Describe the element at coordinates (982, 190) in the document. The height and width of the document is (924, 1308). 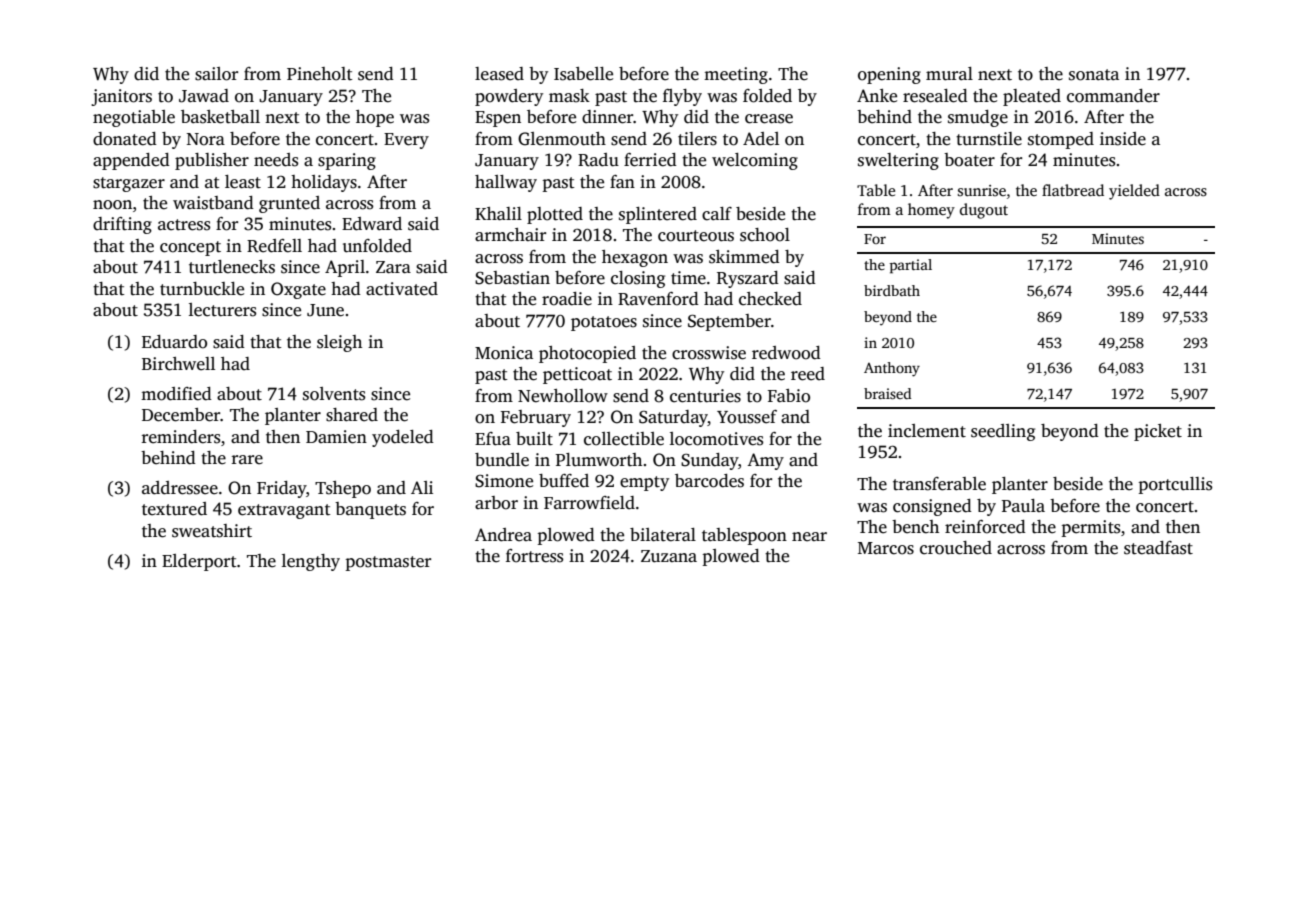
I see `sunrise` at that location.
